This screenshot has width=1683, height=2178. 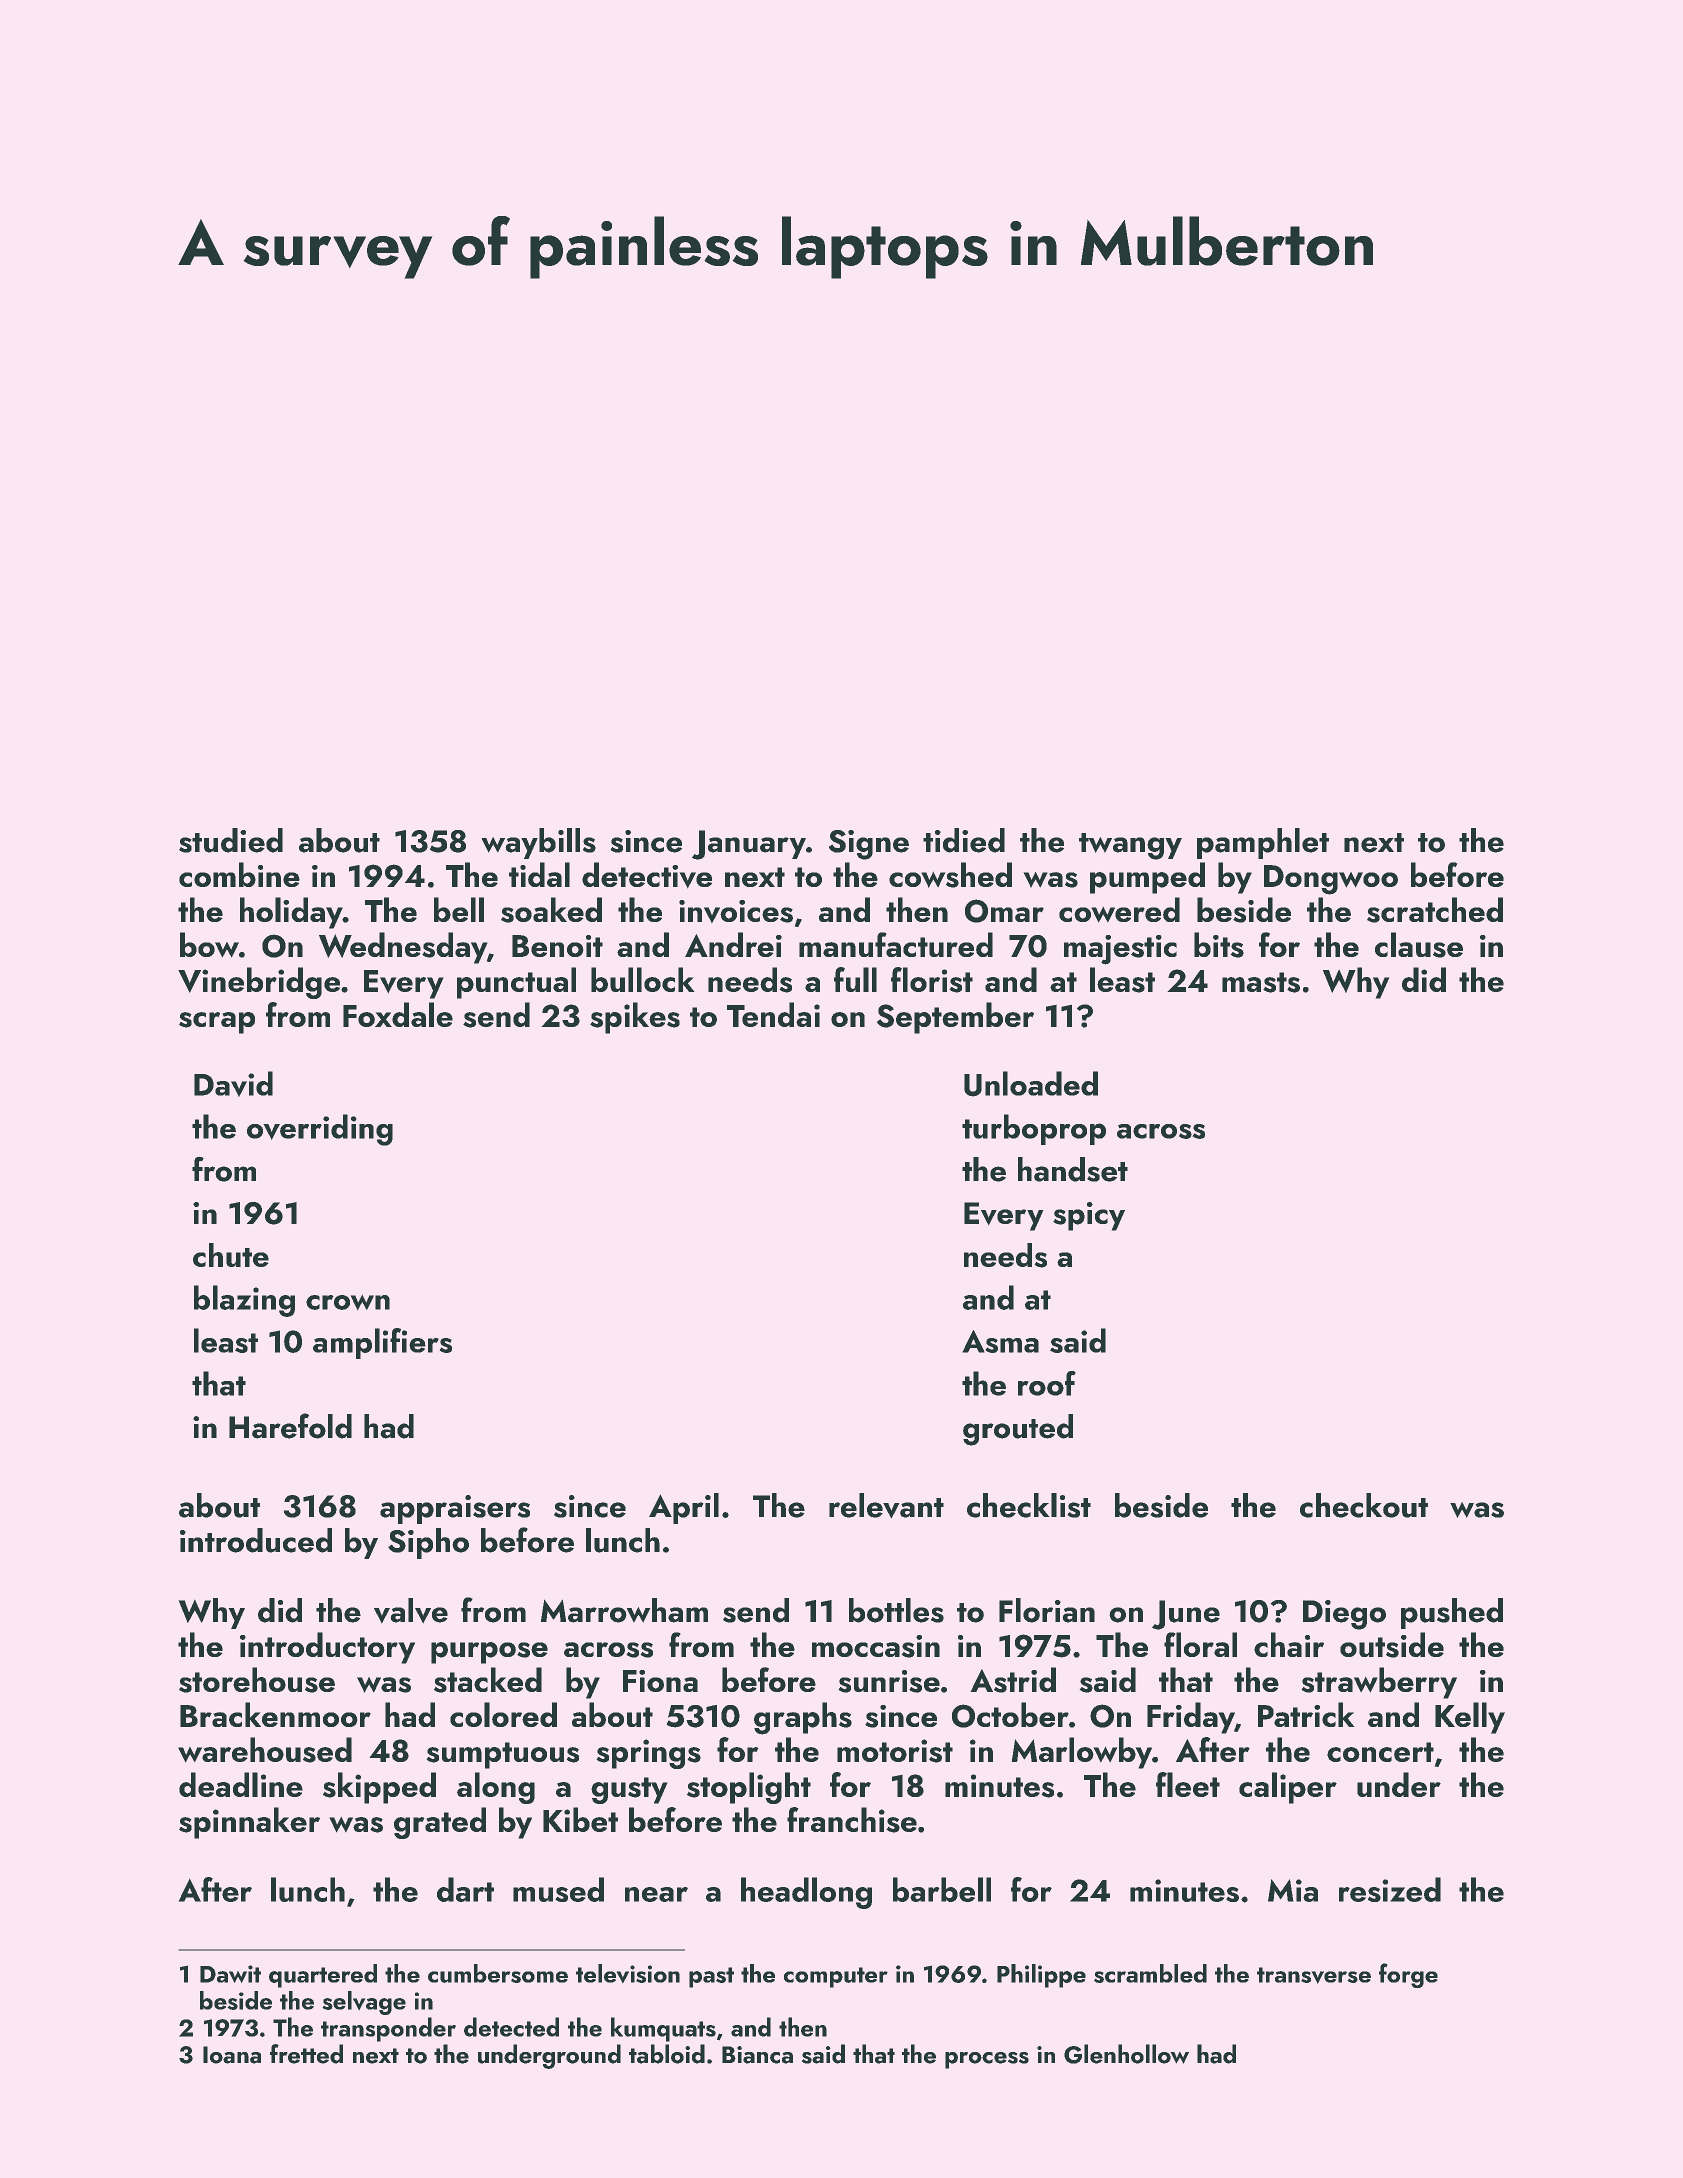 What do you see at coordinates (232, 2055) in the screenshot?
I see `Ioana` at bounding box center [232, 2055].
